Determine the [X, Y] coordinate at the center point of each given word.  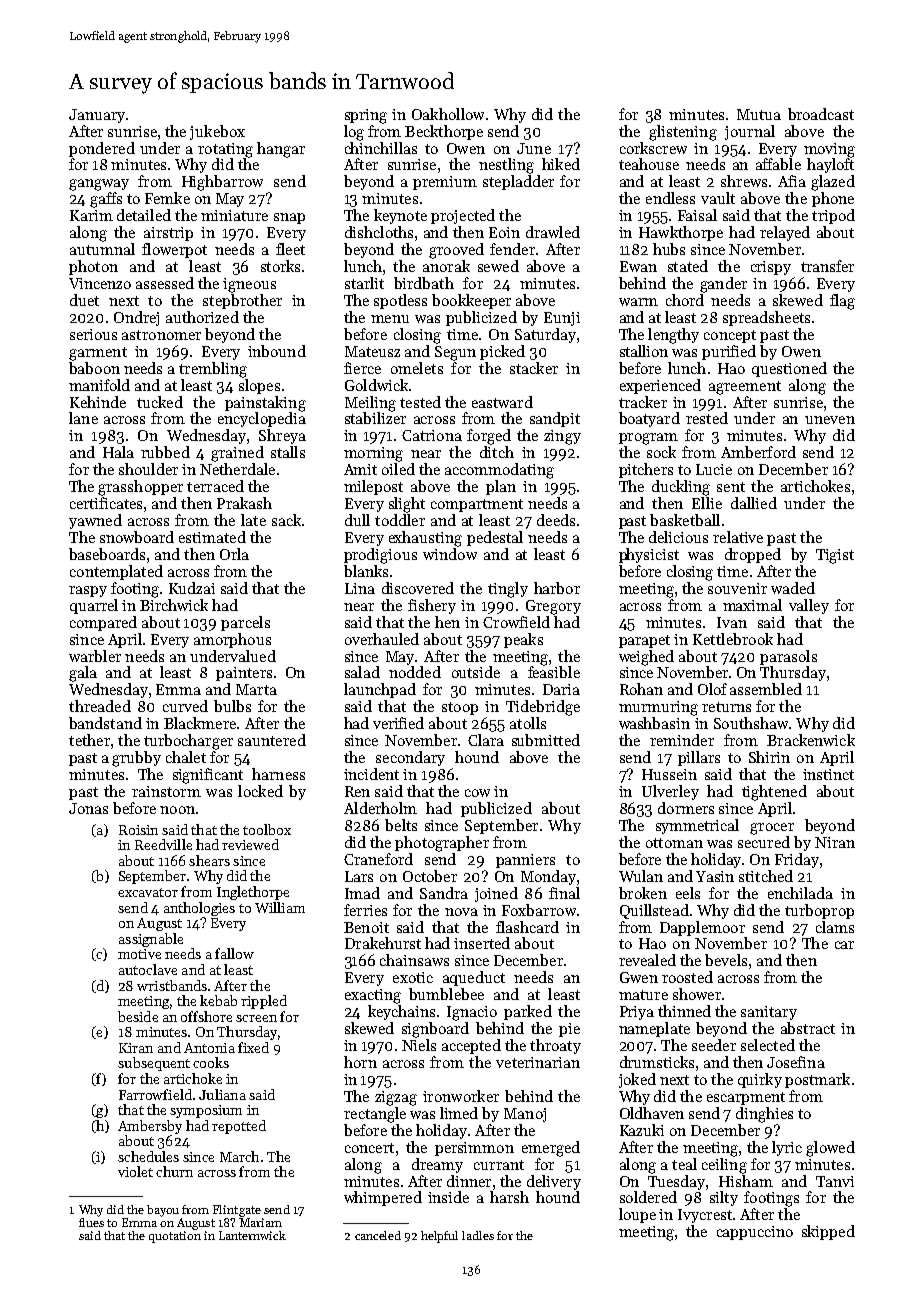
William [280, 907]
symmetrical [697, 826]
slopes [259, 386]
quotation [175, 1237]
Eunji [562, 319]
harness [278, 774]
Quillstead [654, 911]
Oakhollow [448, 114]
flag [842, 302]
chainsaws [414, 960]
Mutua [759, 114]
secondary [410, 758]
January [97, 116]
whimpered [383, 1198]
